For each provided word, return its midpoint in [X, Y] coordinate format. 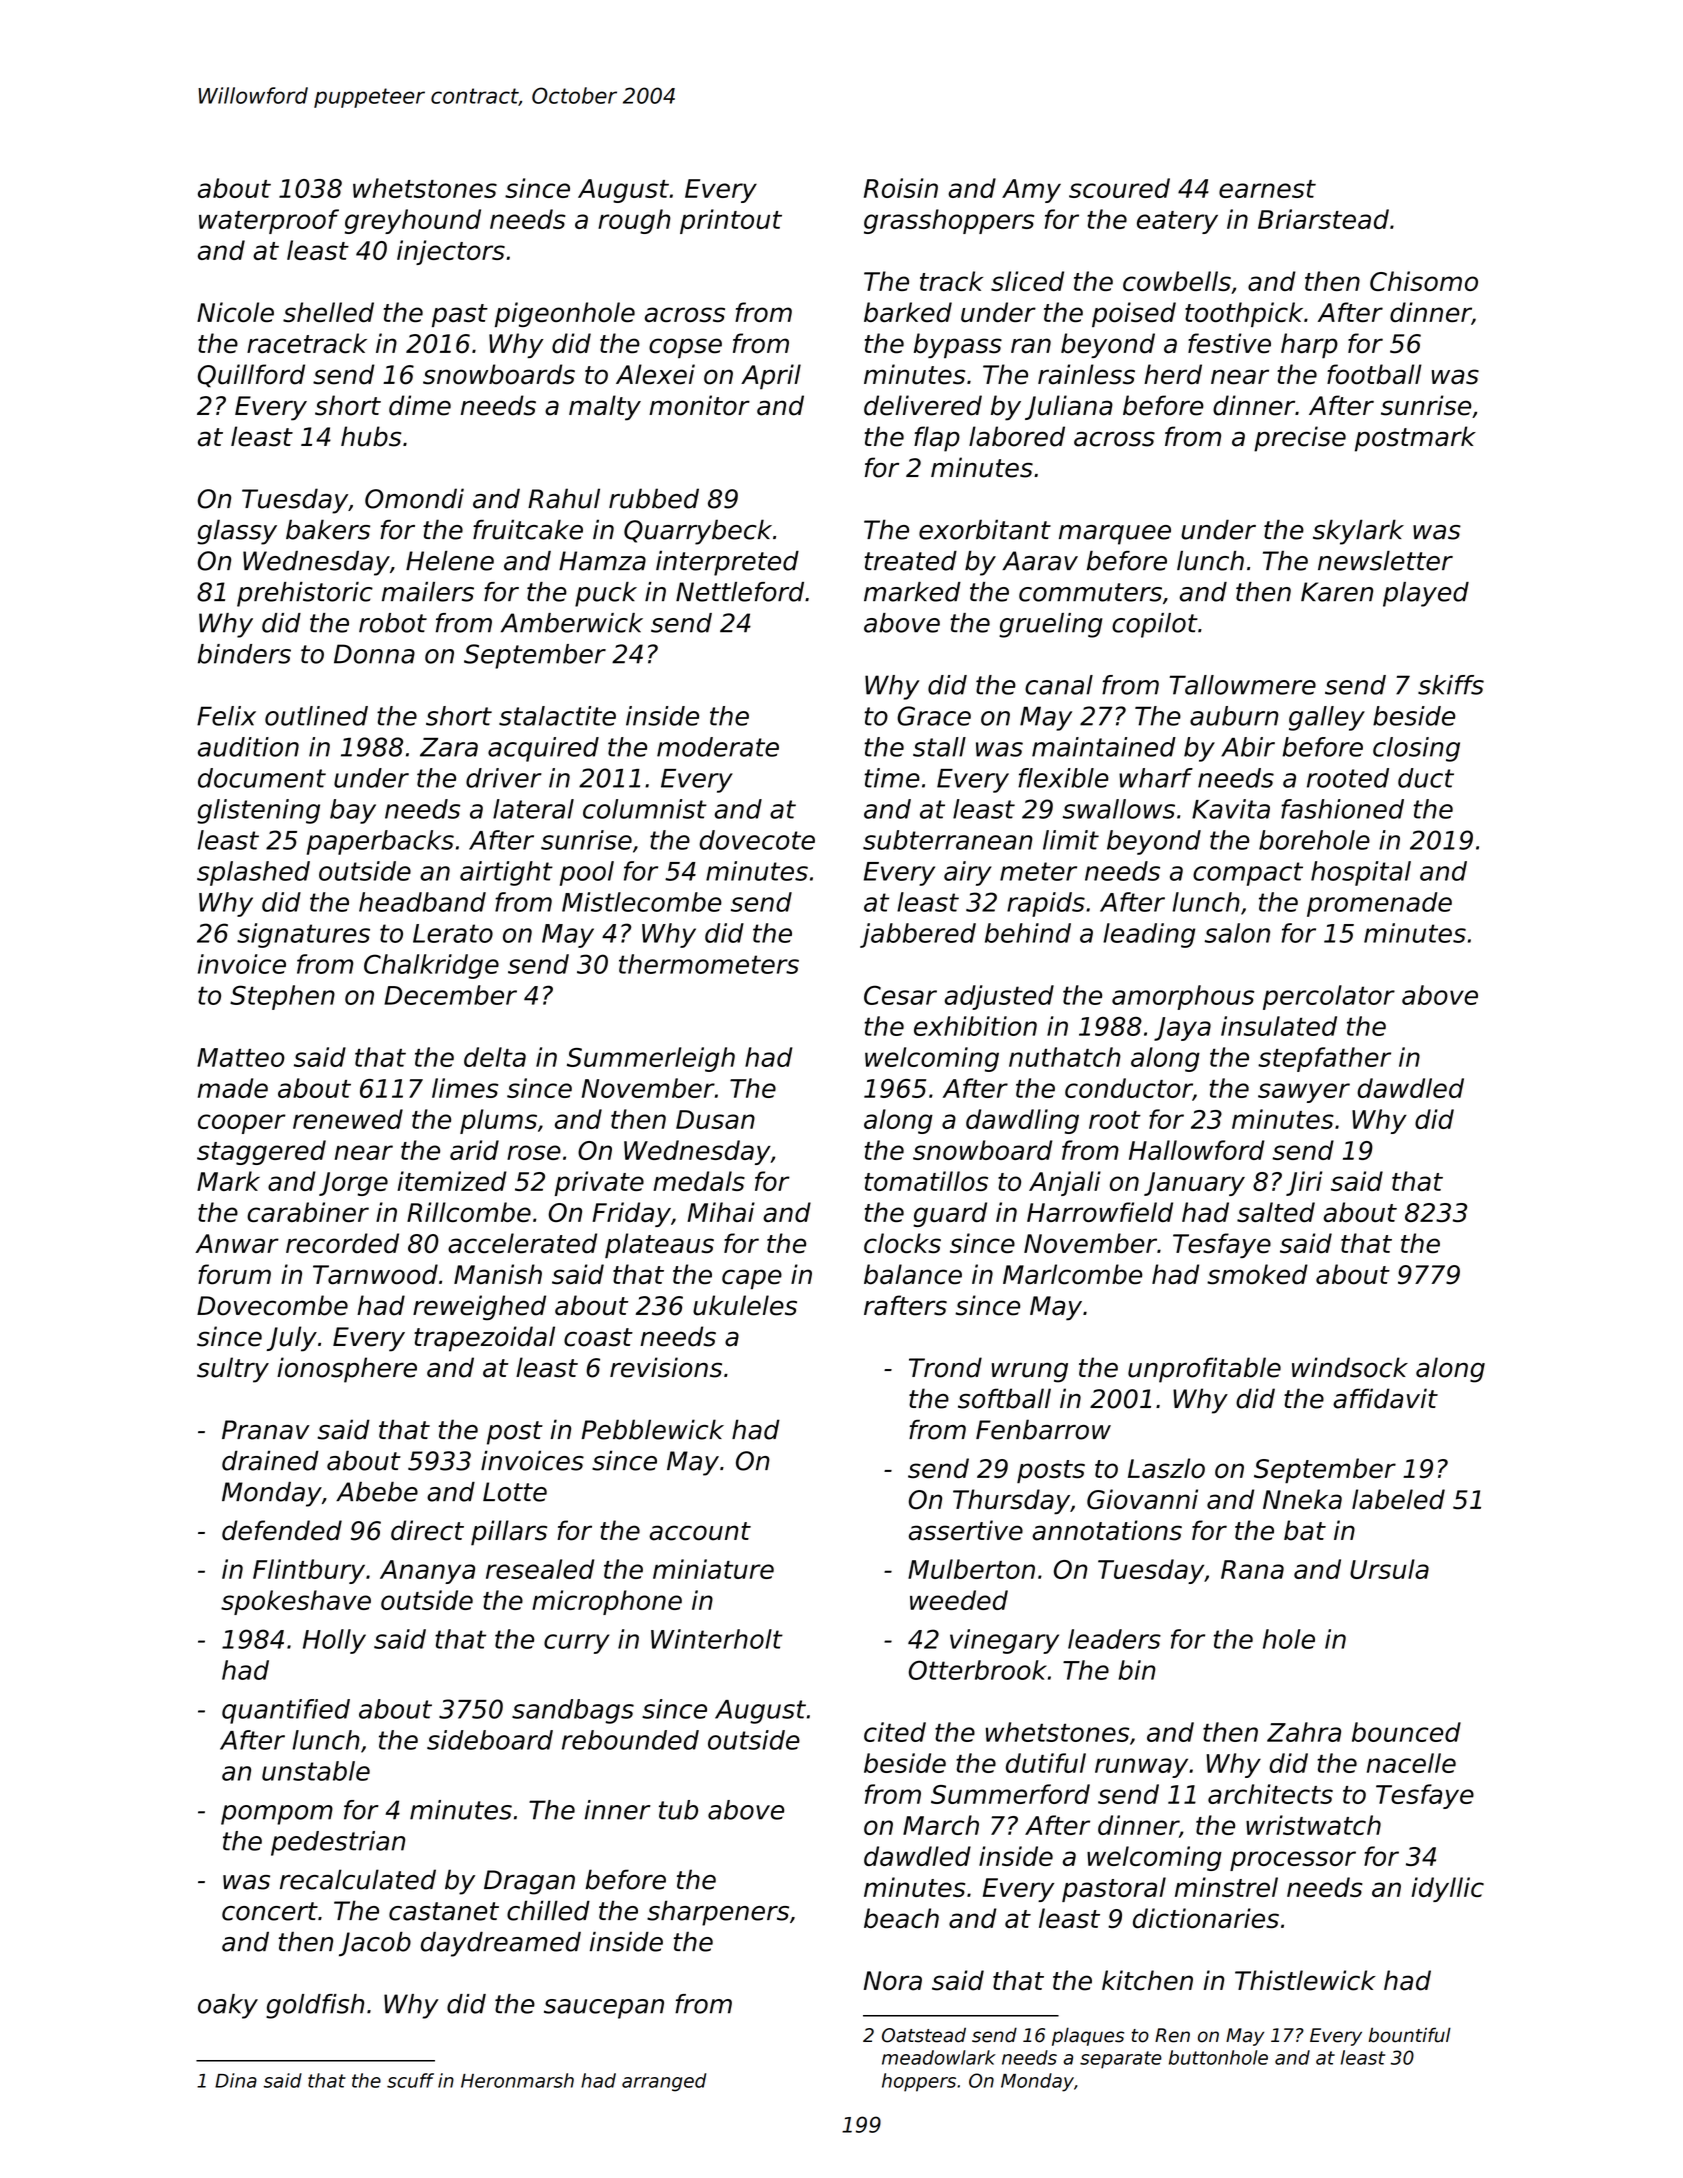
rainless [1086, 374]
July [291, 1339]
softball [1004, 1398]
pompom [277, 1815]
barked [908, 312]
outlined [316, 716]
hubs [371, 436]
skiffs [1451, 685]
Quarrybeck [698, 532]
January [1194, 1184]
